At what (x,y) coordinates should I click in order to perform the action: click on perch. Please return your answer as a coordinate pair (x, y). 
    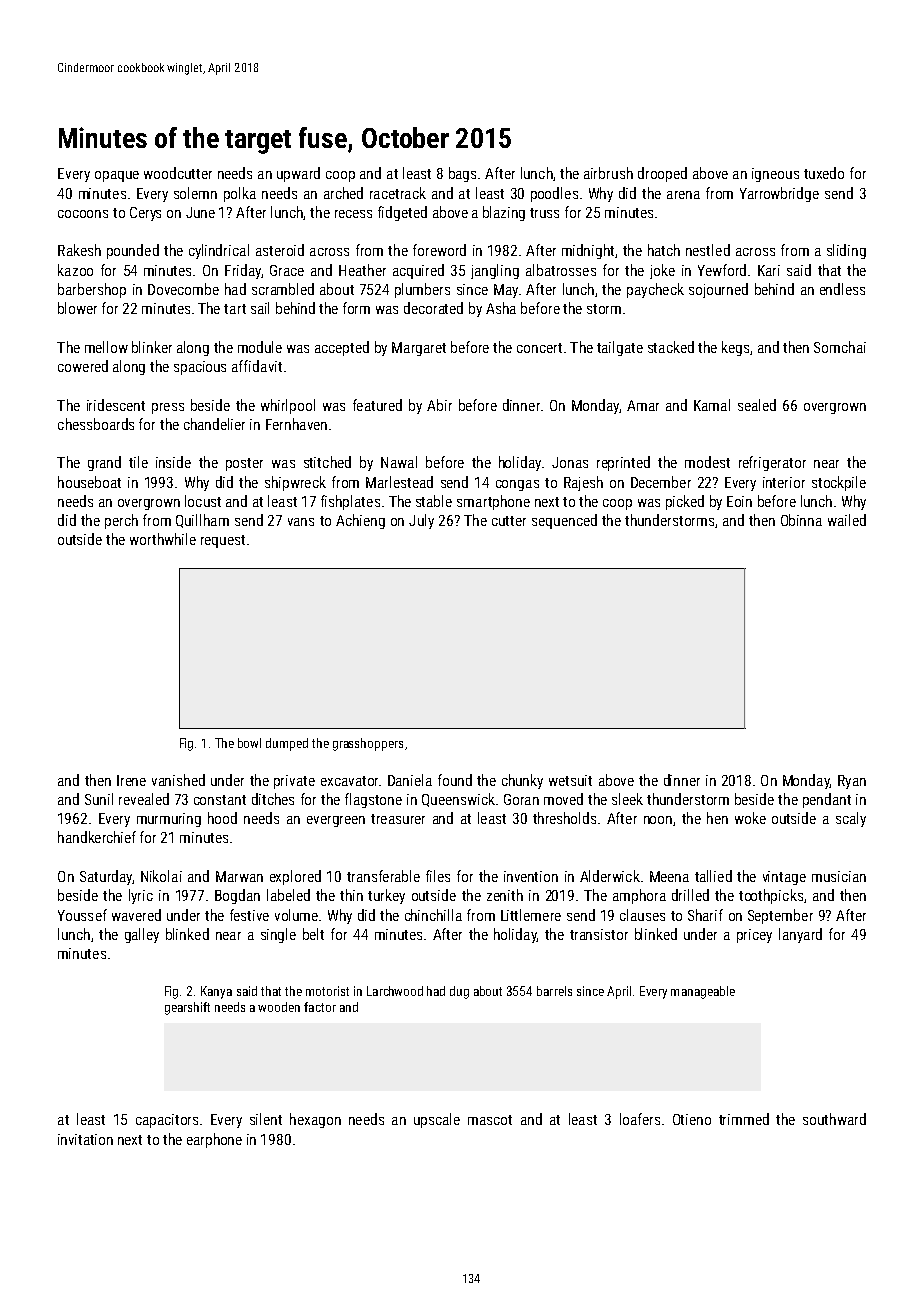
    Looking at the image, I should click on (121, 521).
